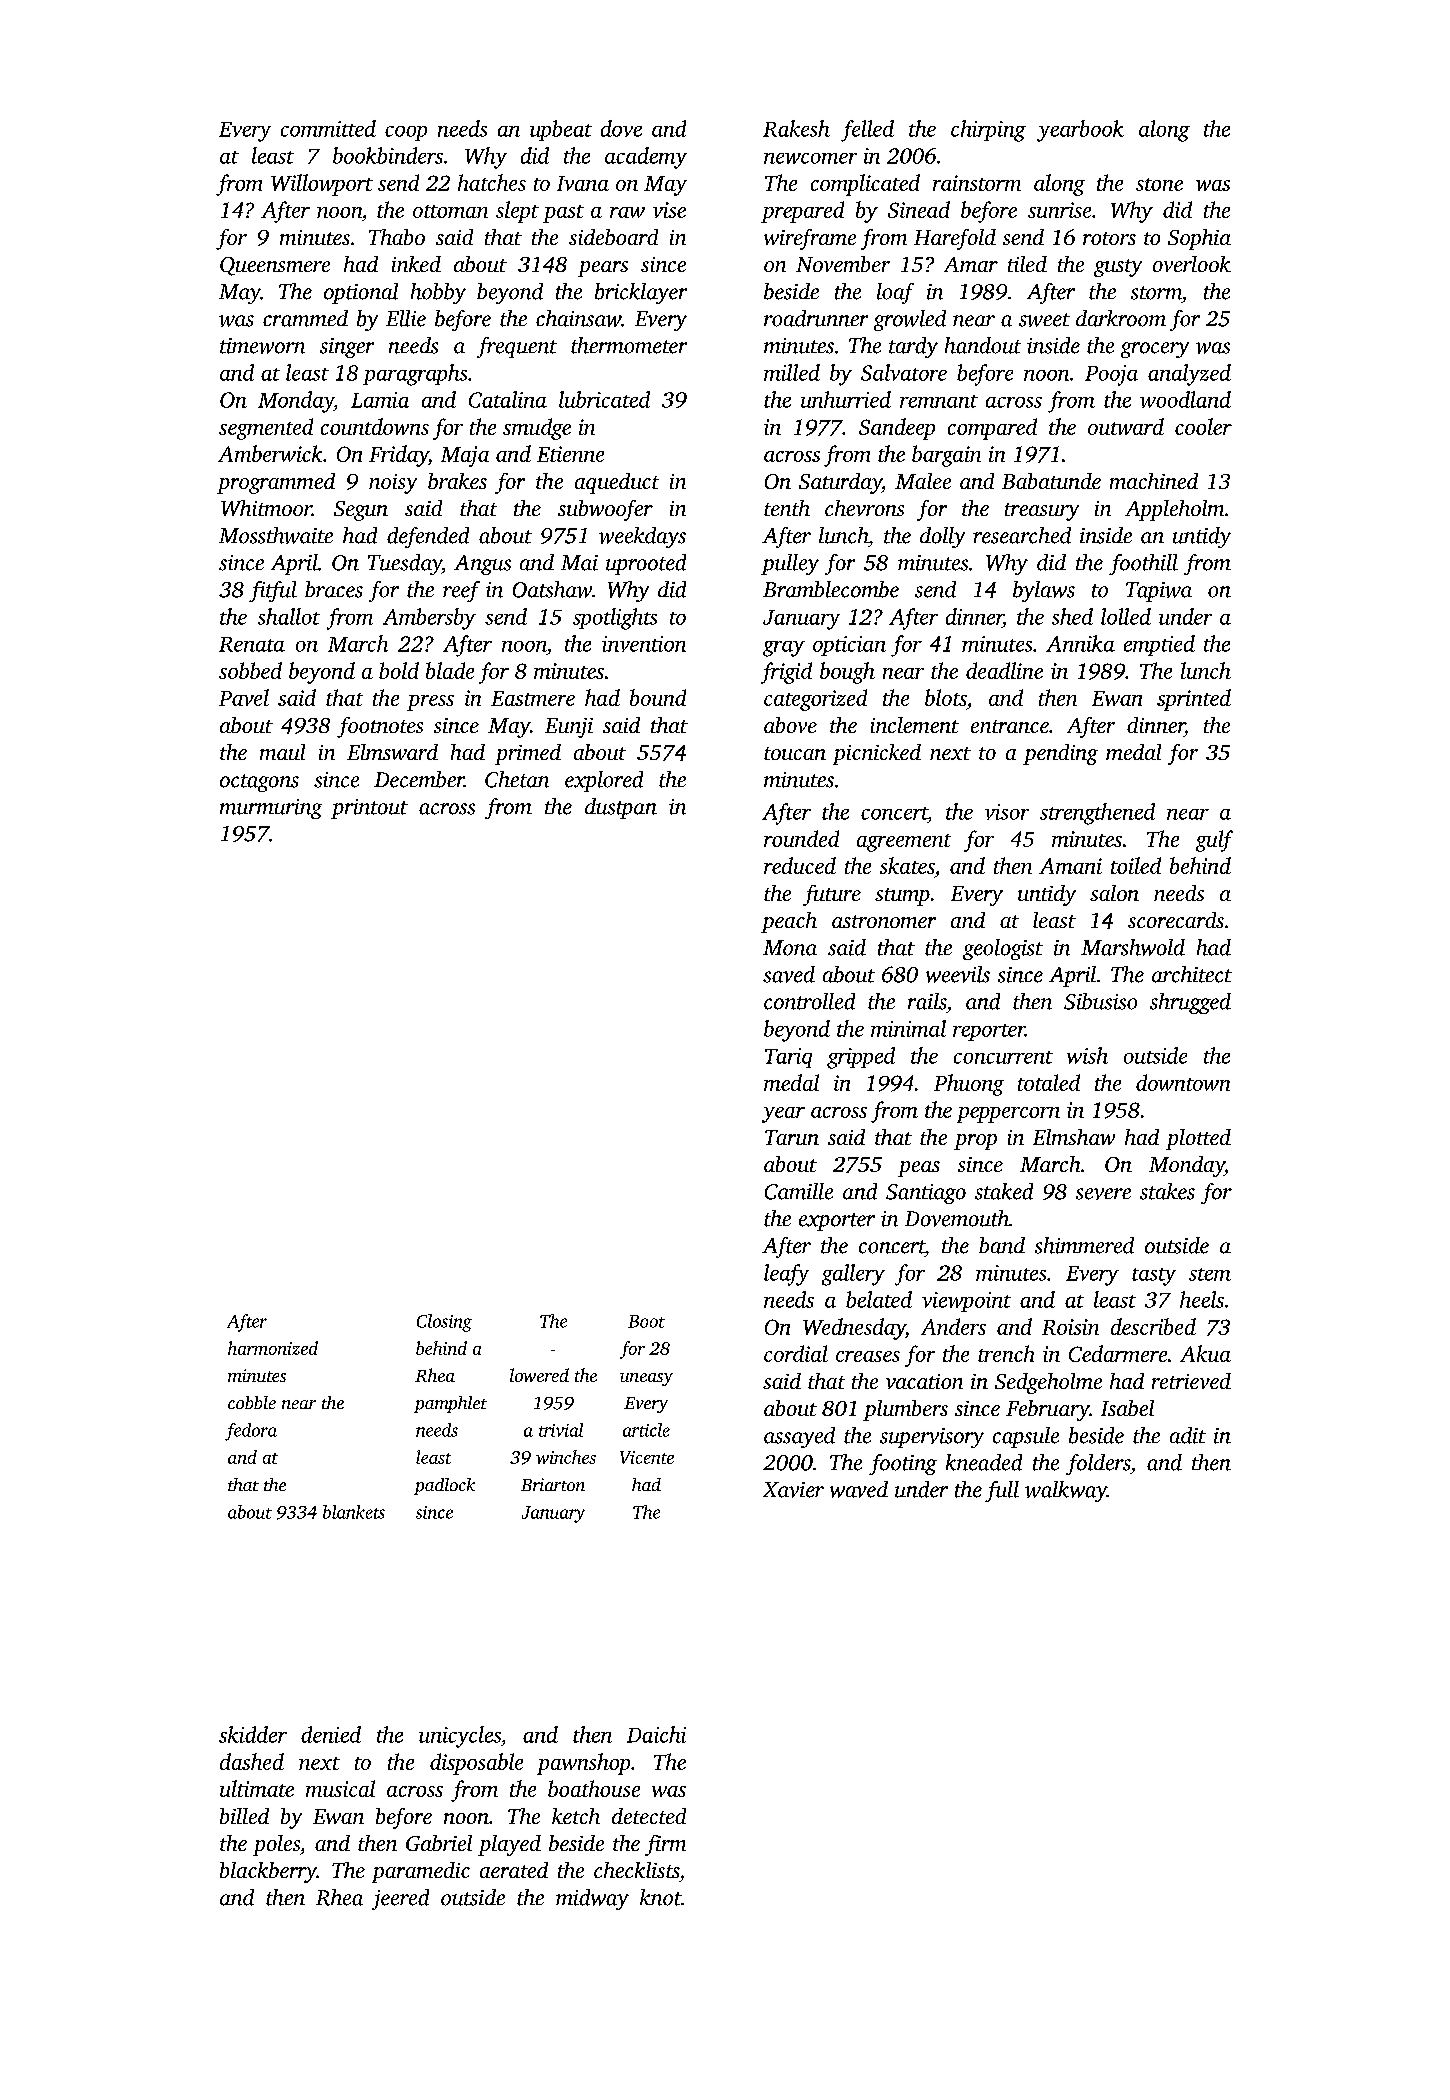 Image resolution: width=1450 pixels, height=2100 pixels. Describe the element at coordinates (809, 1001) in the screenshot. I see `controlled` at that location.
